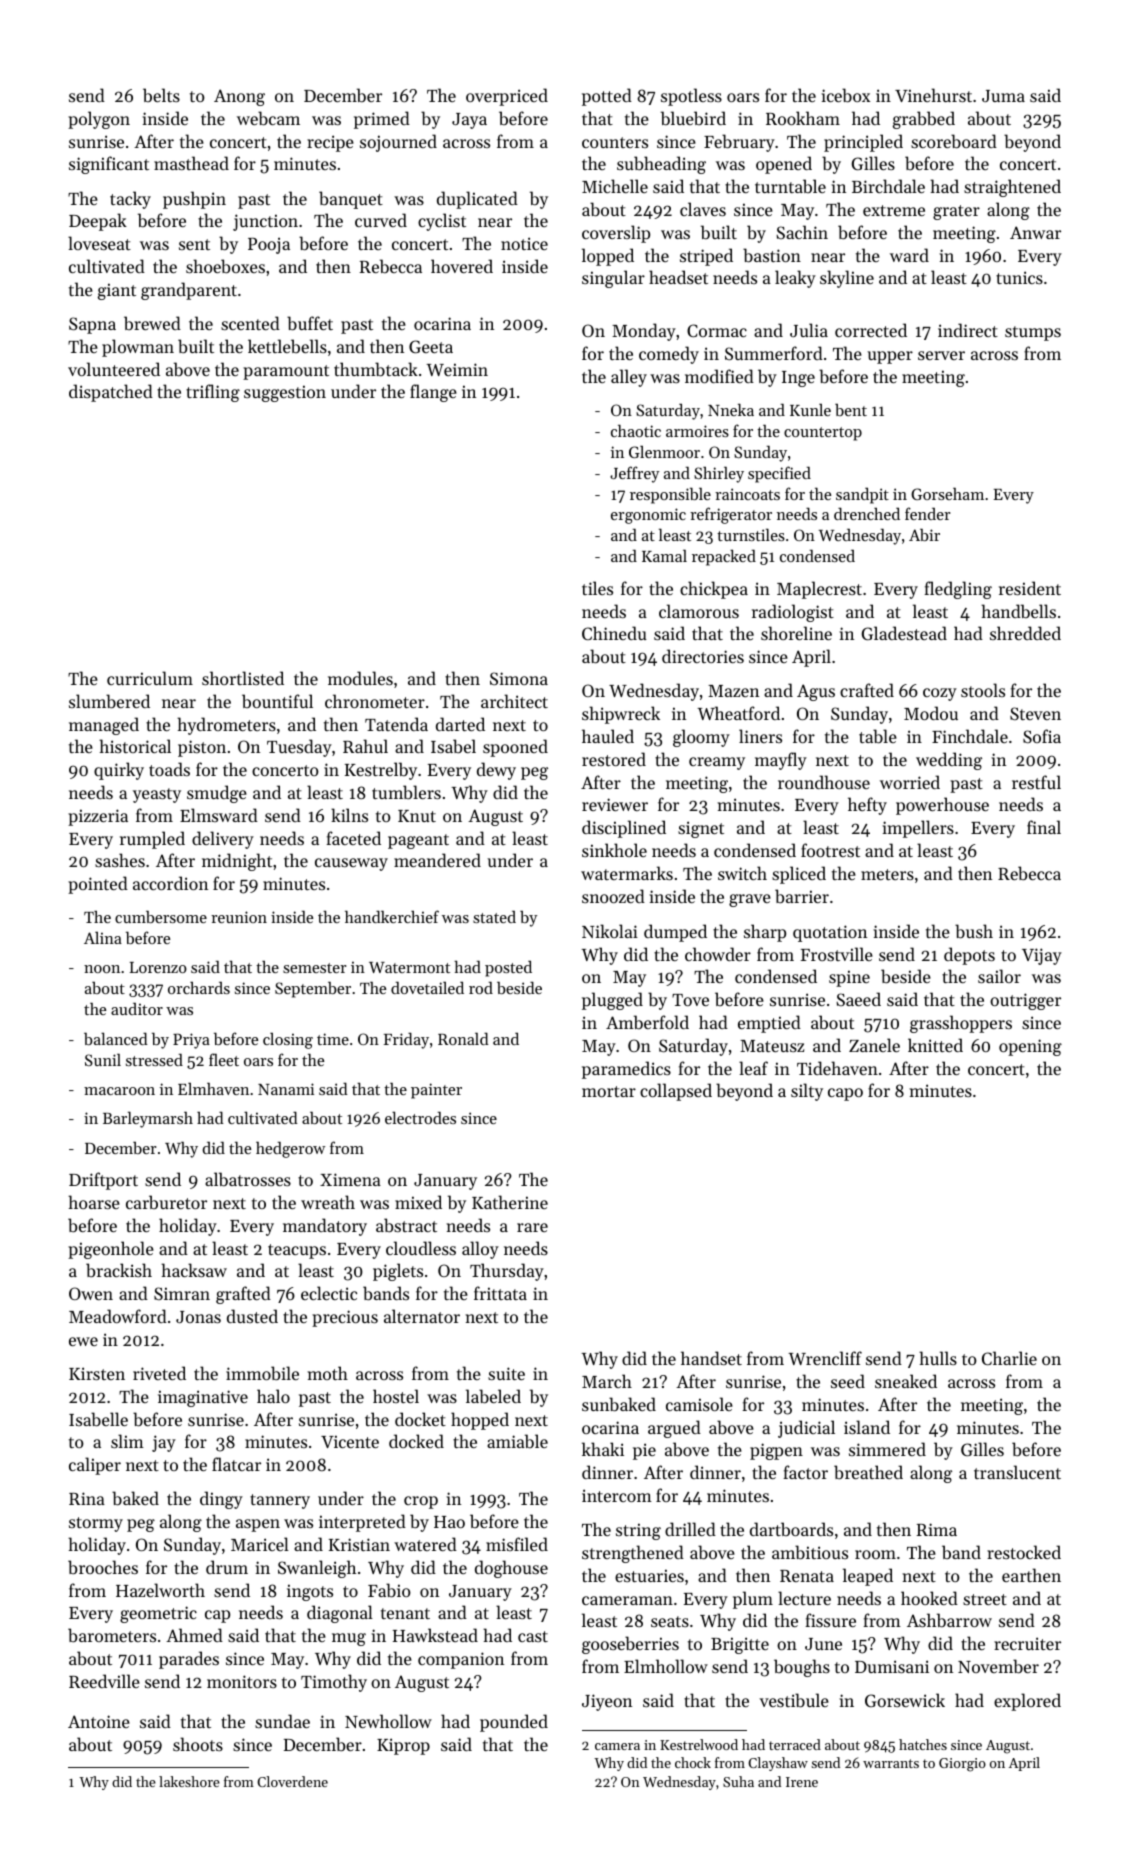 The image size is (1130, 1861). I want to click on overpriced, so click(507, 97).
